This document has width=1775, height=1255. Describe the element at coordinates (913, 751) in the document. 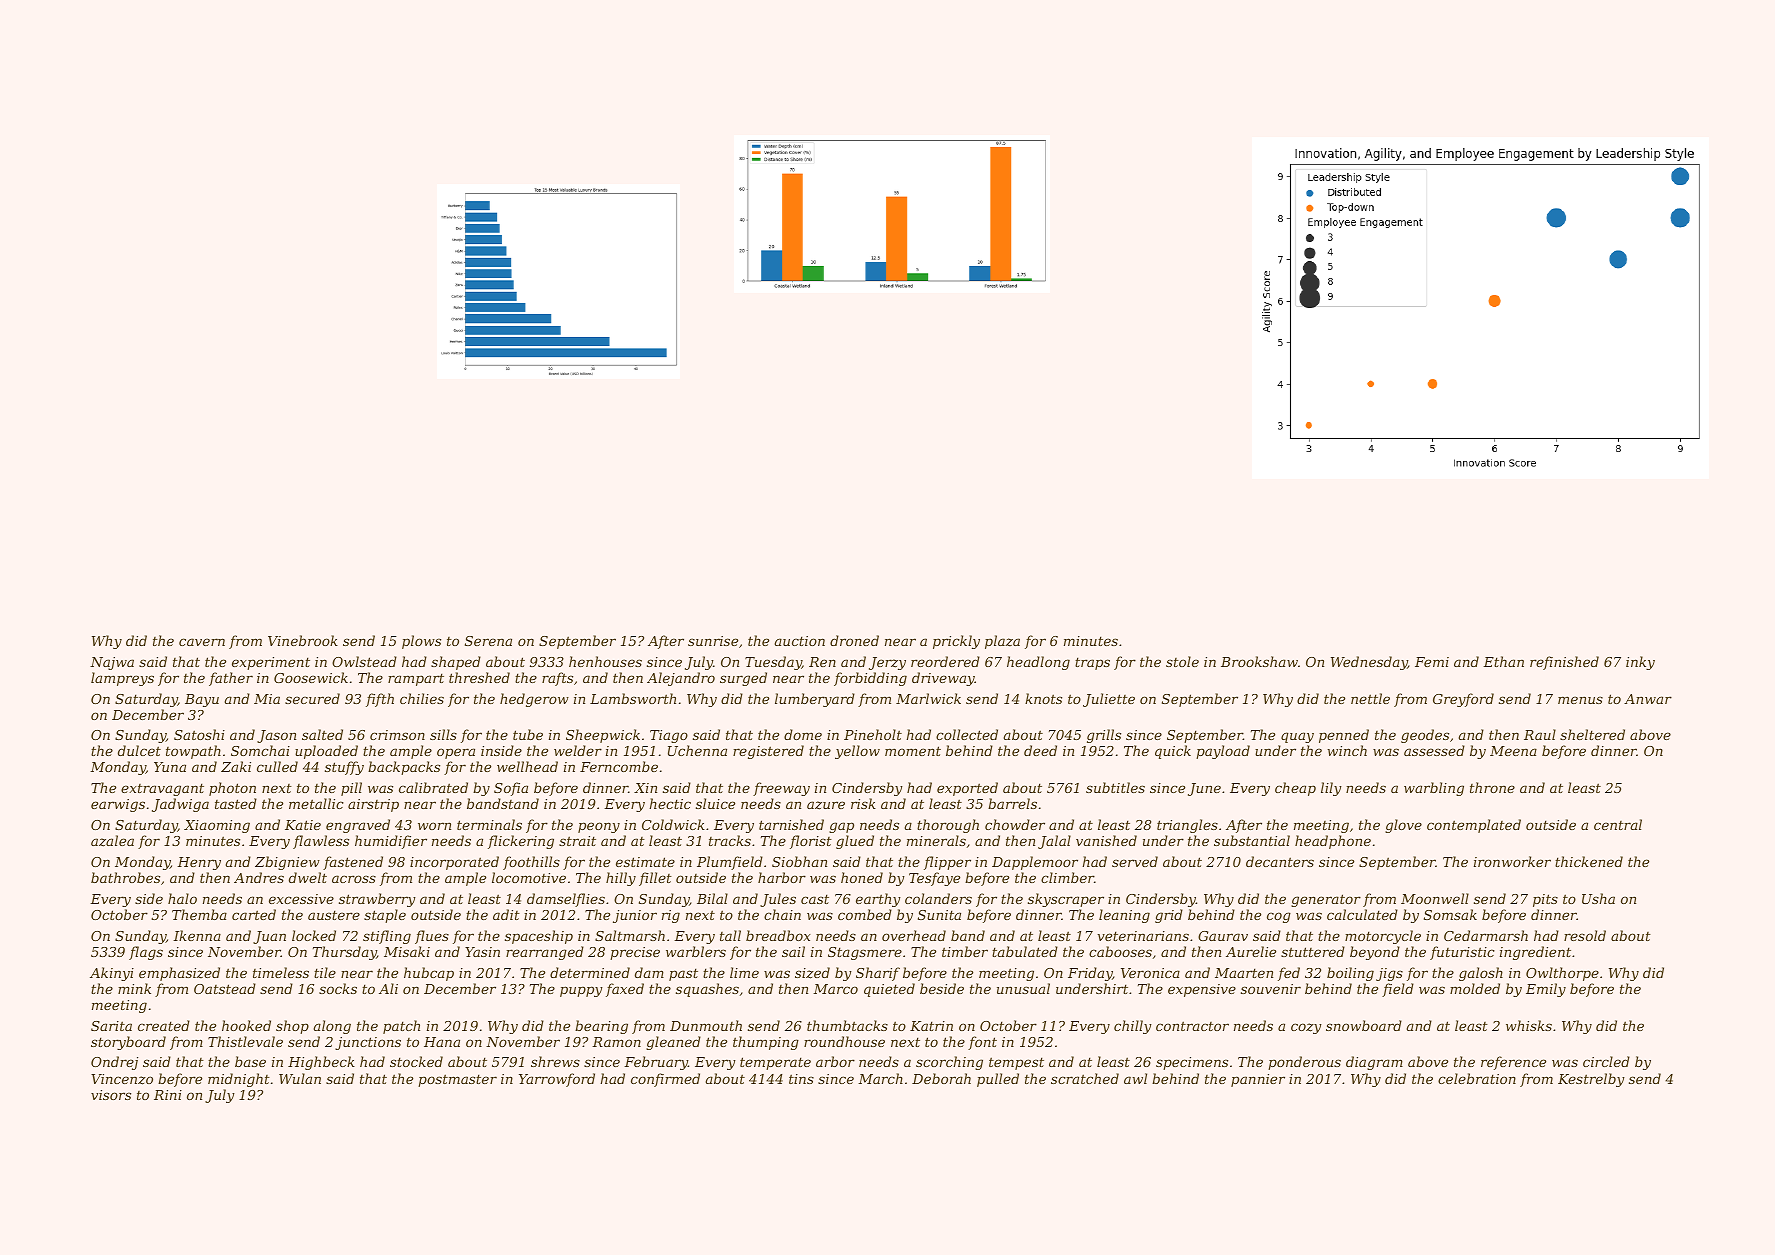

I see `moment` at that location.
